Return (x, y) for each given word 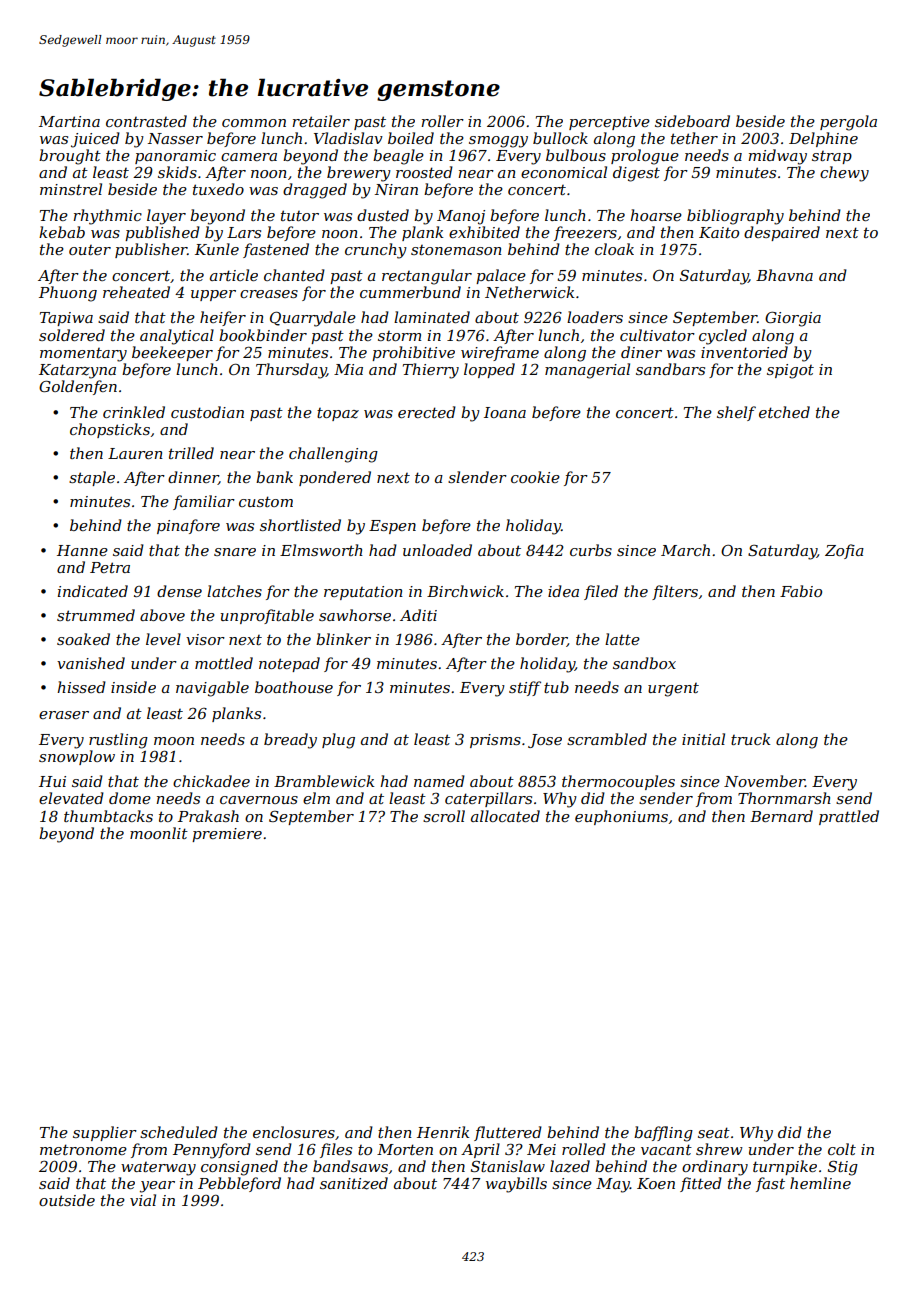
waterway (158, 1169)
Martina (69, 121)
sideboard (692, 121)
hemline (820, 1183)
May (613, 1185)
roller (442, 121)
